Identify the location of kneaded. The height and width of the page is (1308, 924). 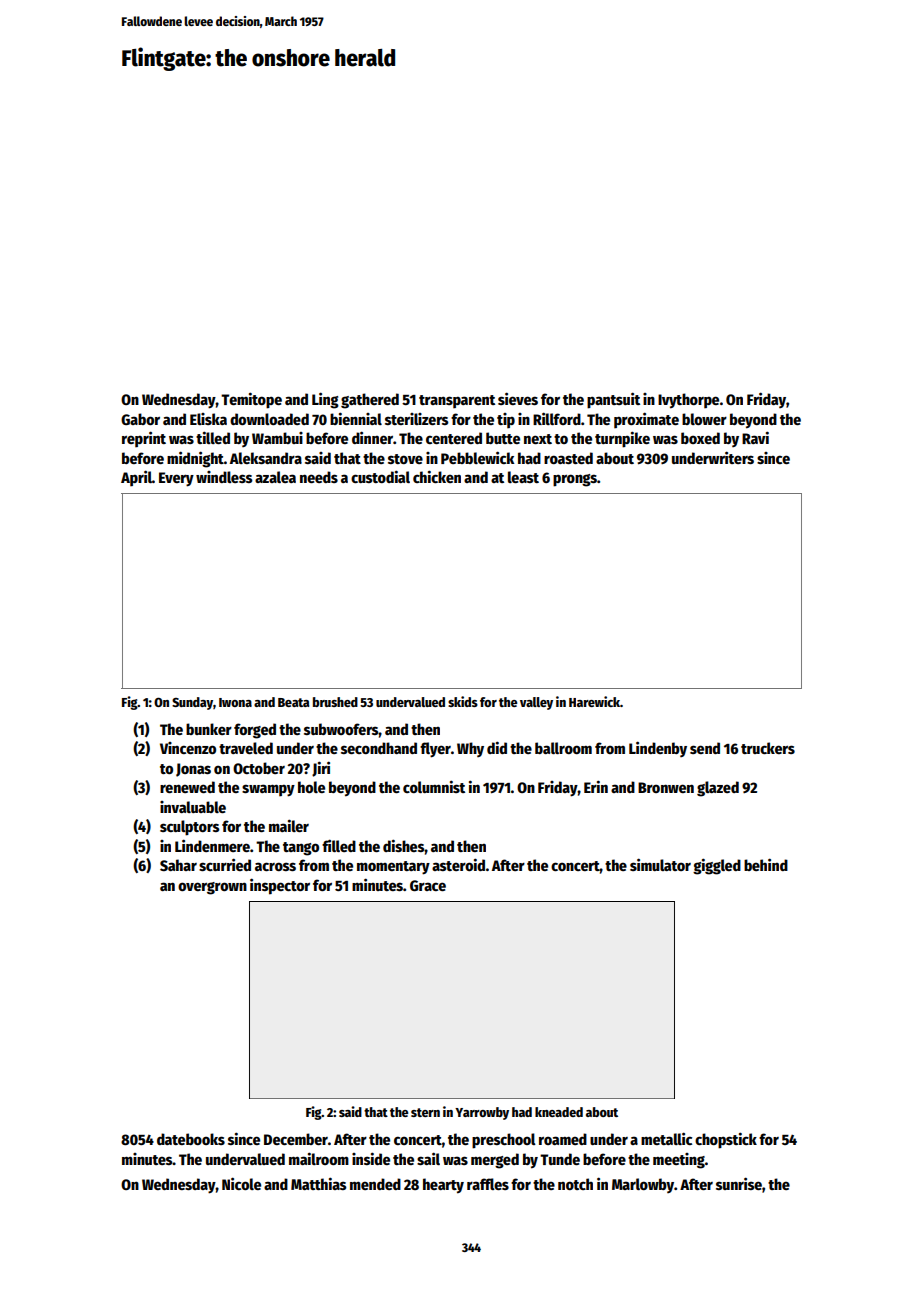
(559, 1112).
